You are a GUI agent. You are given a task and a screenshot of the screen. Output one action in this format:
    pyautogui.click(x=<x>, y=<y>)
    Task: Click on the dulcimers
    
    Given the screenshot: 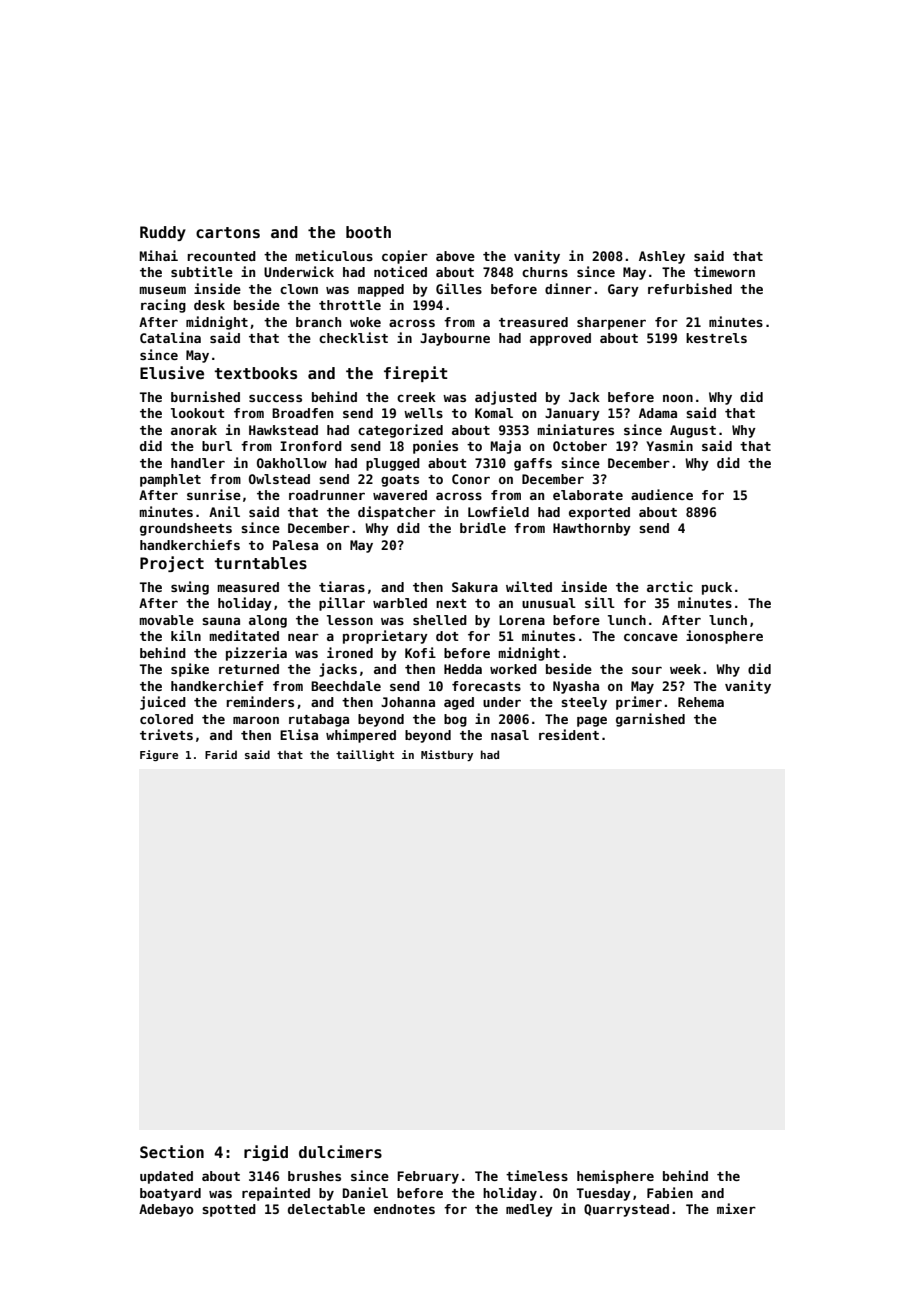 What is the action you would take?
    pyautogui.click(x=340, y=1152)
